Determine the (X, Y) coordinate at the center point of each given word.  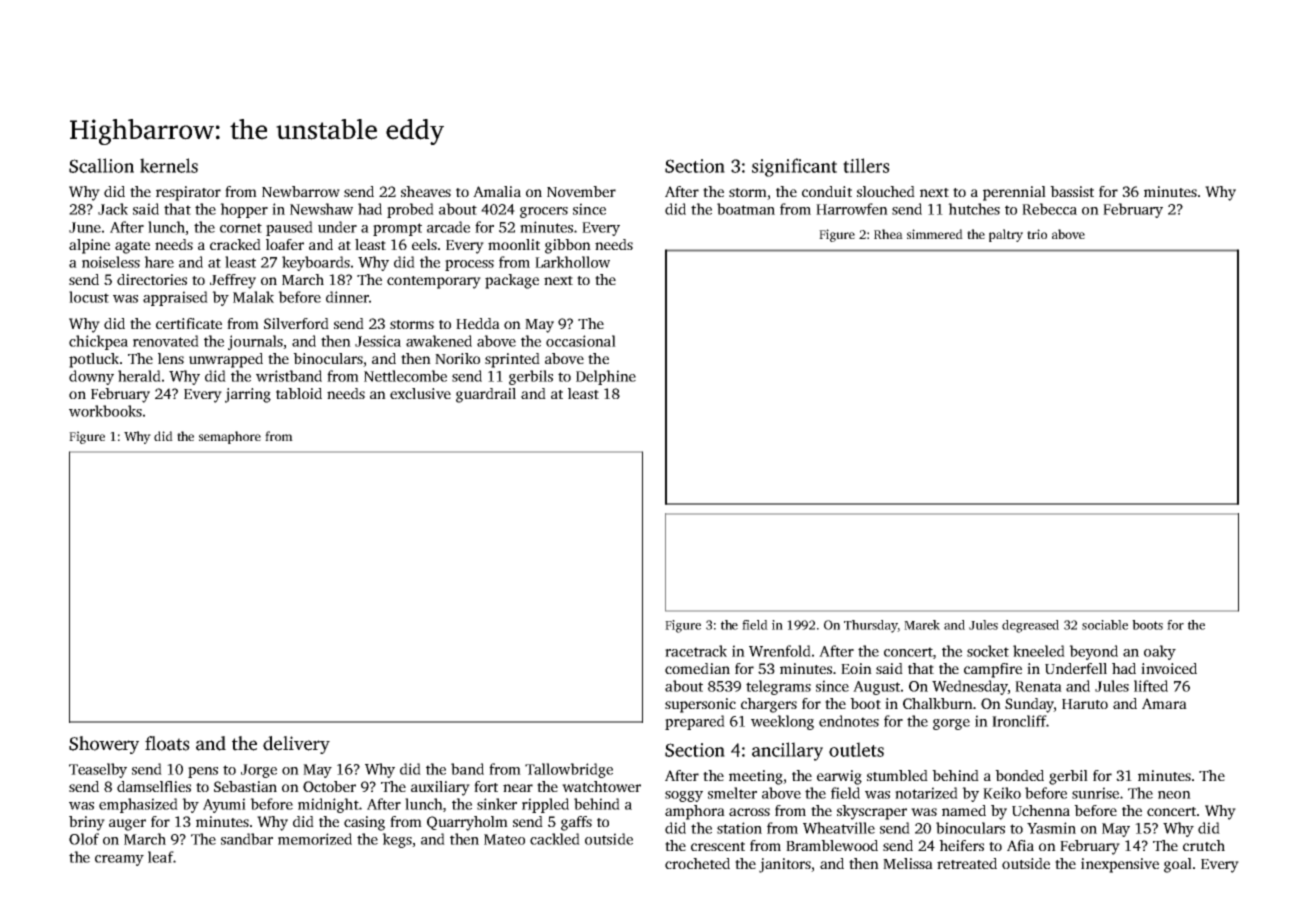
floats (167, 743)
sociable (1105, 625)
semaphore (230, 437)
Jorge (259, 771)
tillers (866, 165)
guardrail (486, 395)
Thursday (870, 626)
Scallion (101, 165)
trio (1037, 234)
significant (794, 167)
